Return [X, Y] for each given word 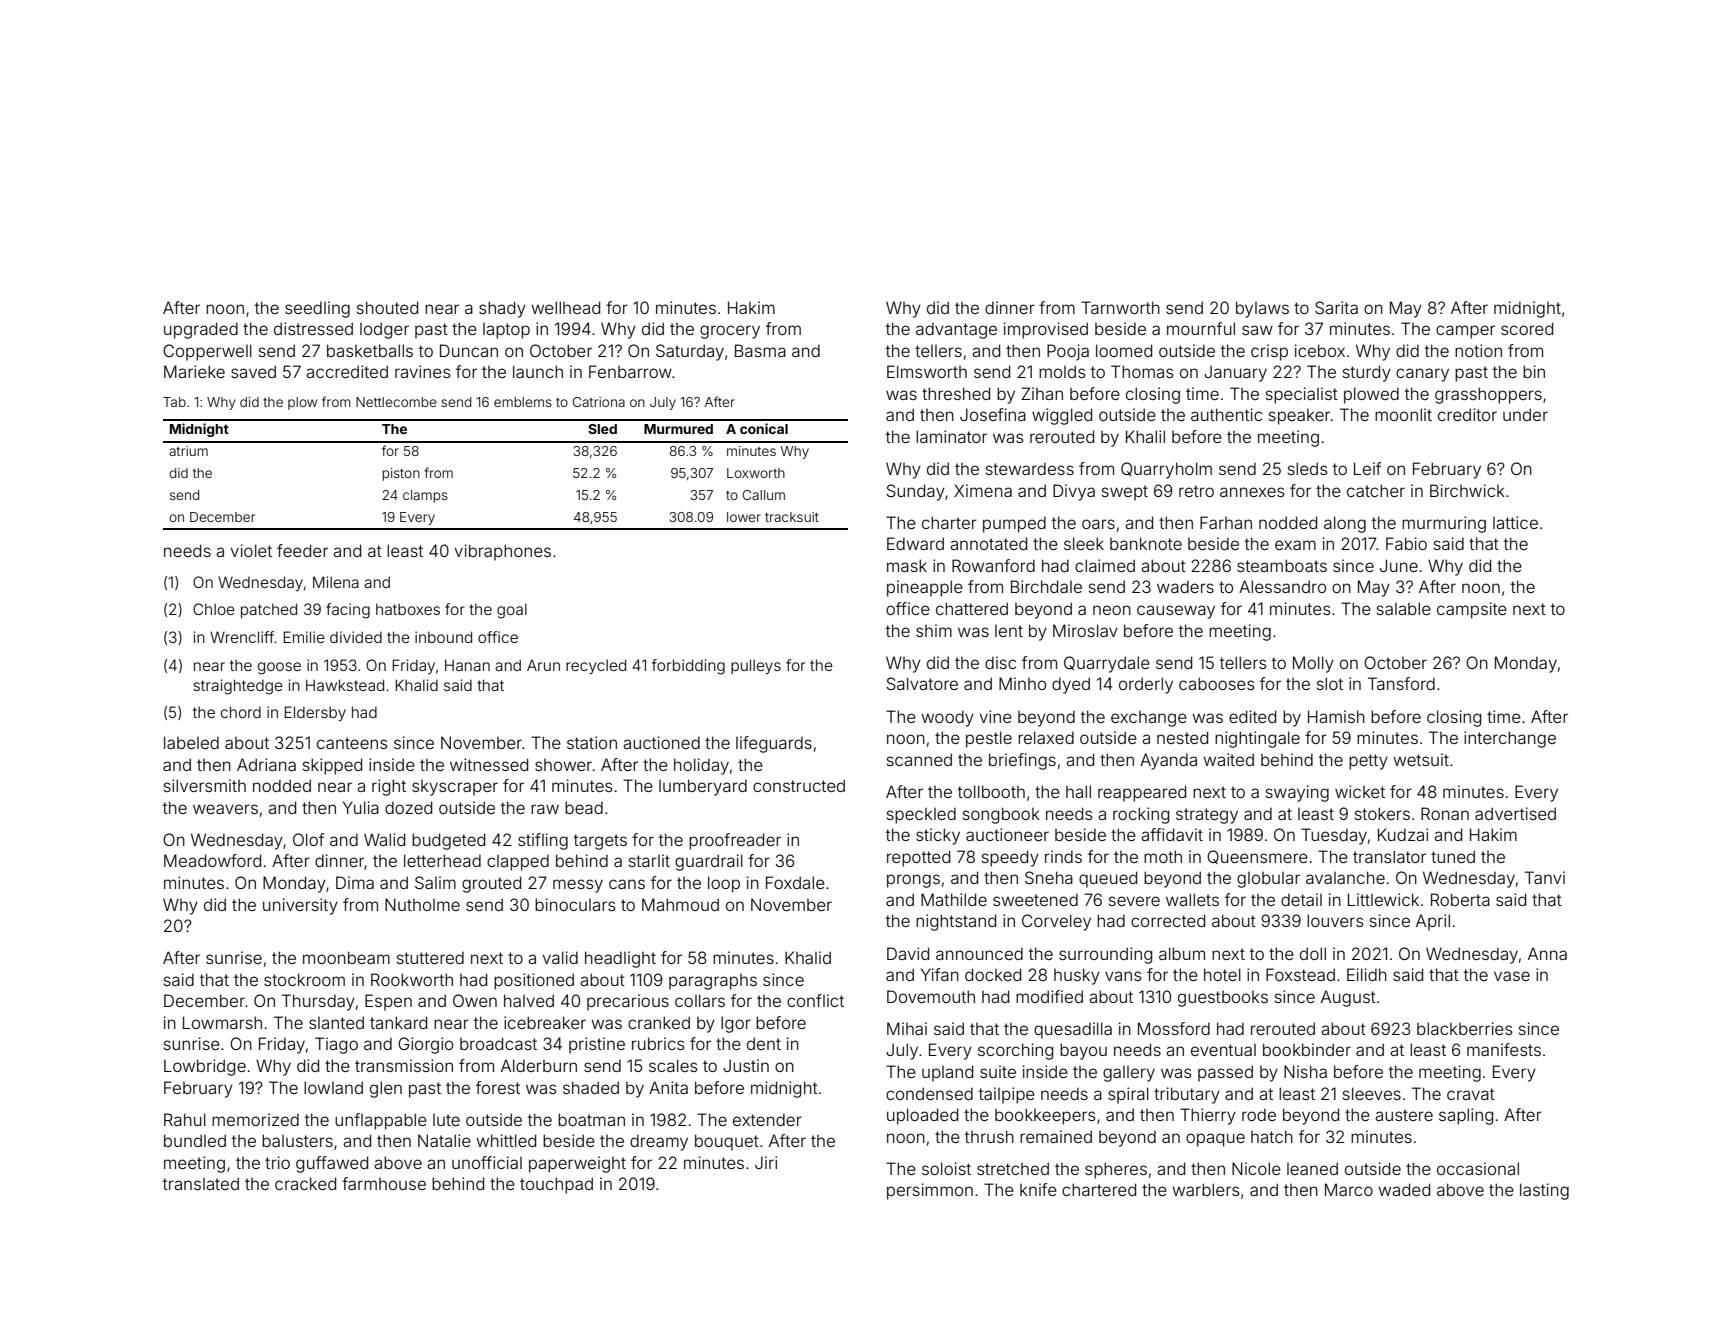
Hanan [467, 665]
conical [764, 428]
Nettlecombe [396, 402]
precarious [628, 1002]
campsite [1472, 610]
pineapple [925, 588]
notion [1478, 350]
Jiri [766, 1162]
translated [201, 1183]
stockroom [304, 979]
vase [1512, 976]
